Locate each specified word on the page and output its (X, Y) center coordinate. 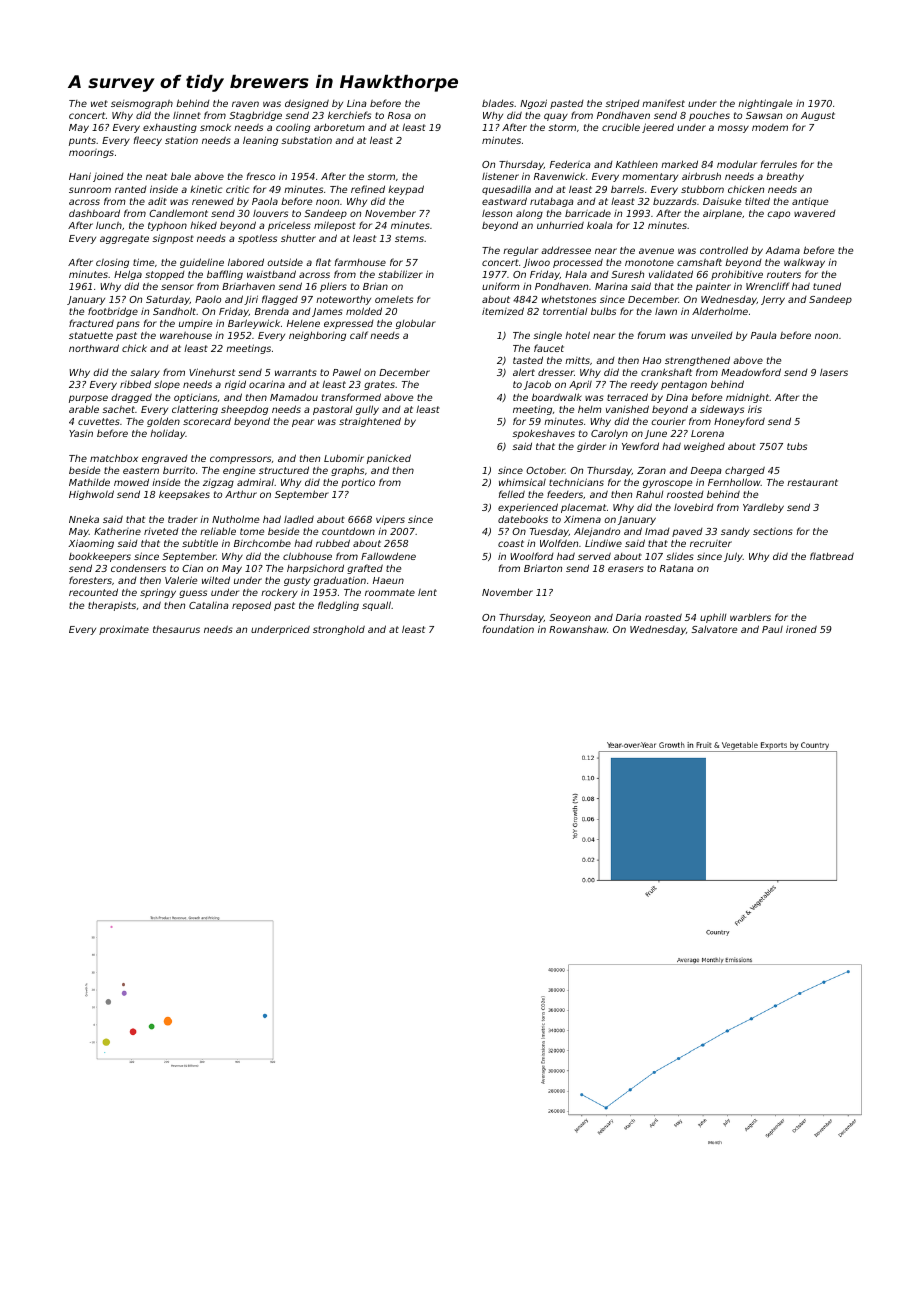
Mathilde (89, 482)
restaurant (812, 482)
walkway (804, 263)
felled (512, 494)
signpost (173, 239)
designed (307, 104)
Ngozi (533, 104)
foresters (90, 580)
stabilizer (400, 274)
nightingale (765, 104)
